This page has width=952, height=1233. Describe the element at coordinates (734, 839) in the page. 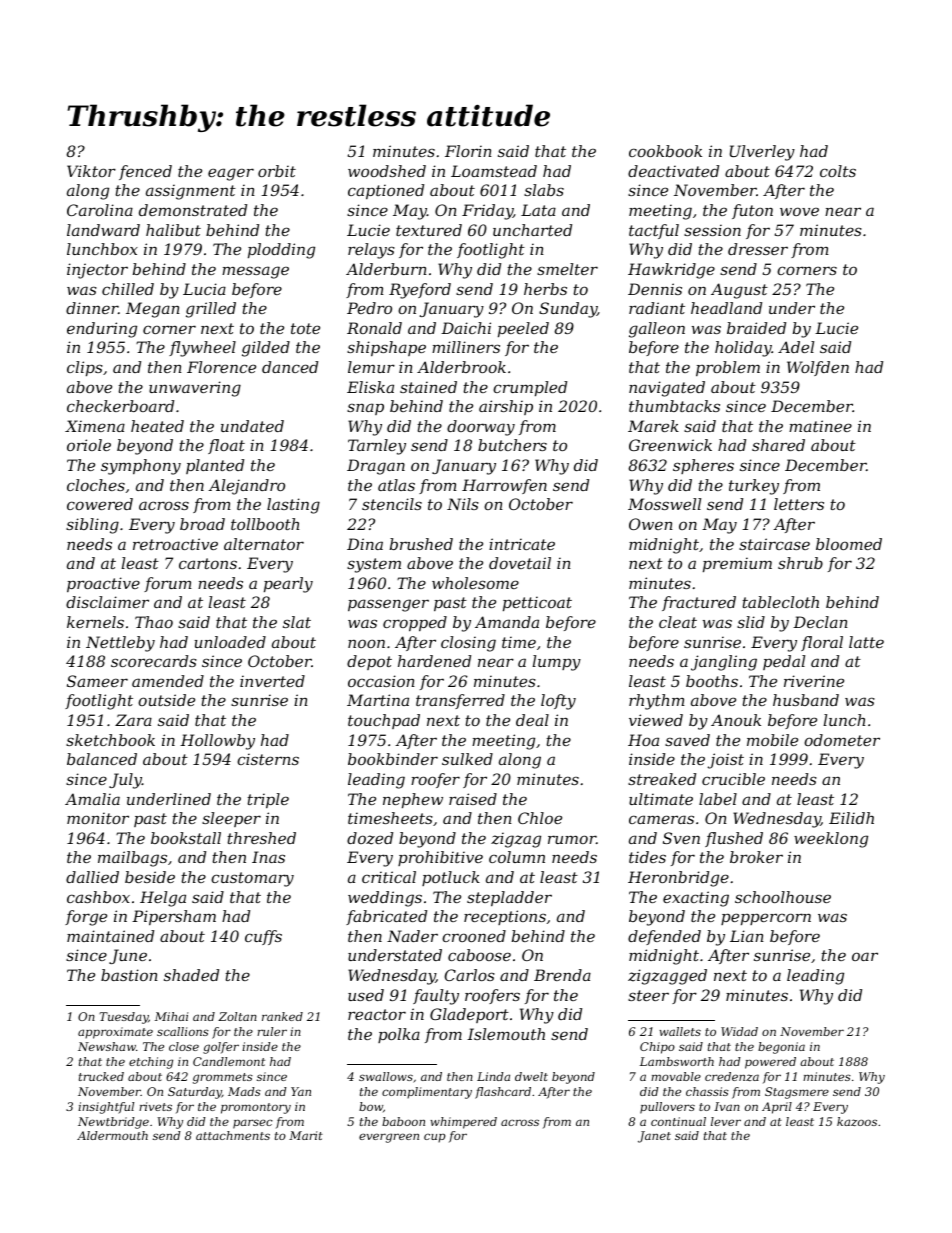

I see `flushed` at that location.
